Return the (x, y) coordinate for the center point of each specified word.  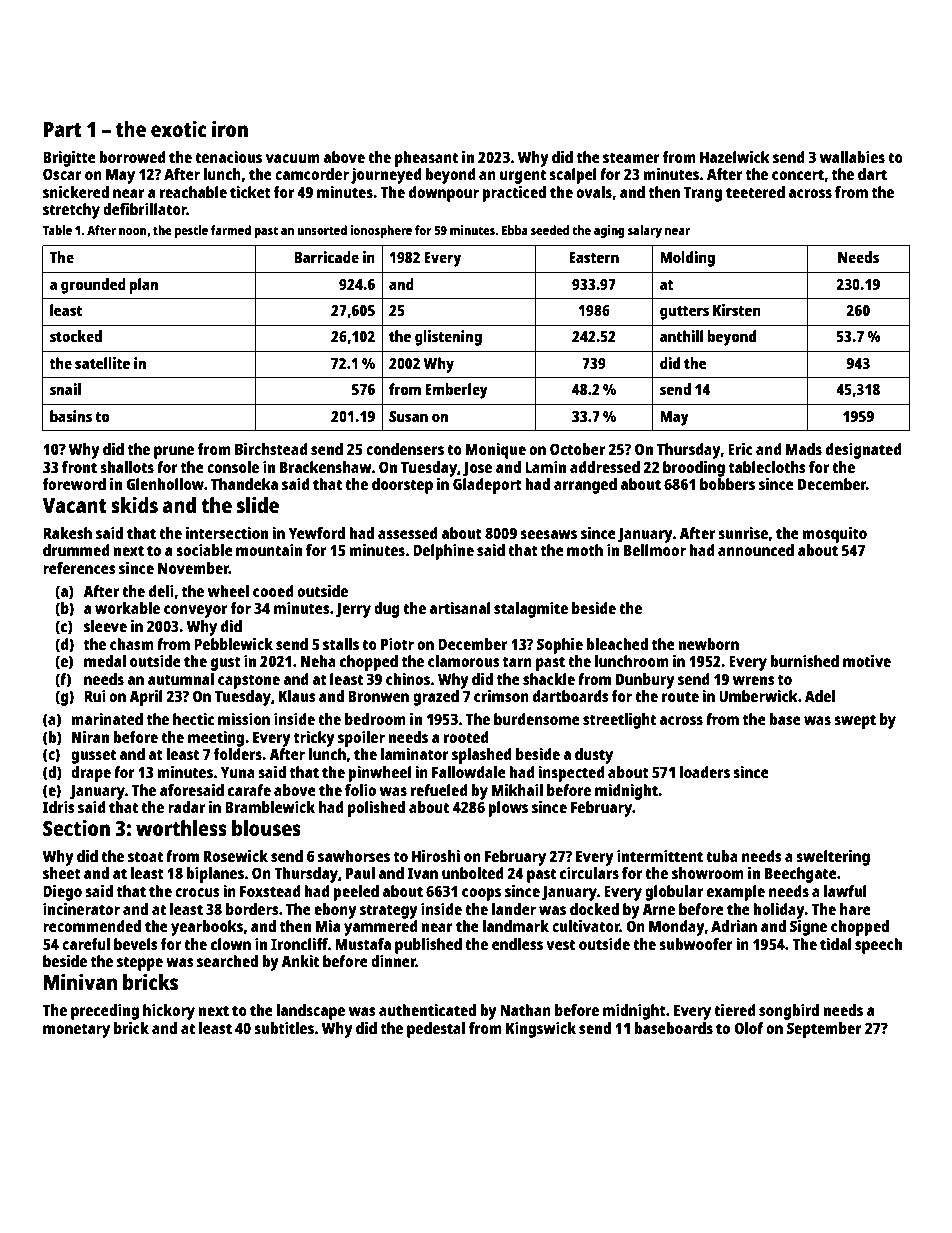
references (79, 568)
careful (86, 944)
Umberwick (758, 696)
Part (63, 129)
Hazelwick (735, 157)
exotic (179, 128)
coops (481, 894)
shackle (549, 679)
